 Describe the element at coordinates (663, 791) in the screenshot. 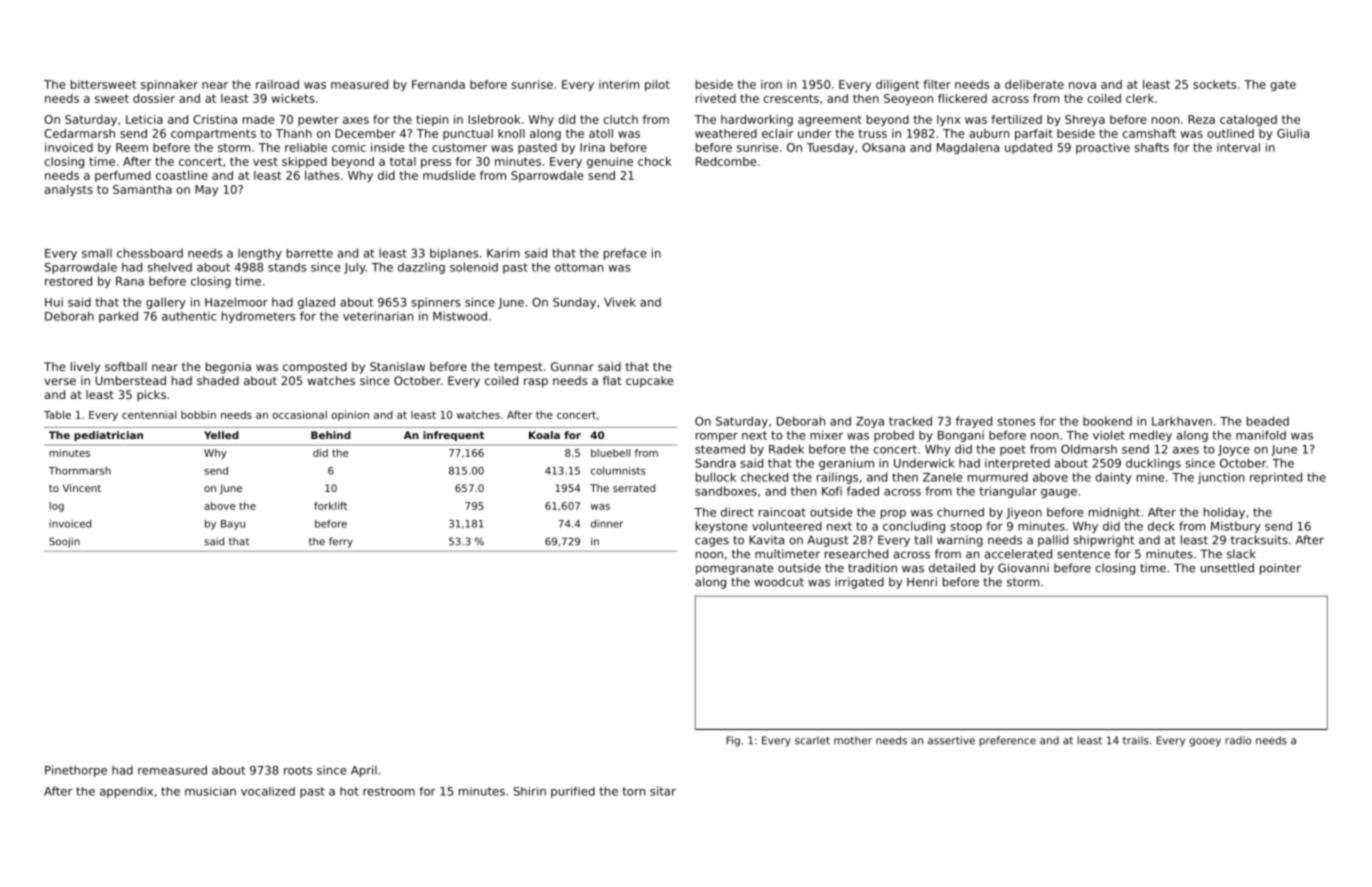

I see `sitar` at that location.
